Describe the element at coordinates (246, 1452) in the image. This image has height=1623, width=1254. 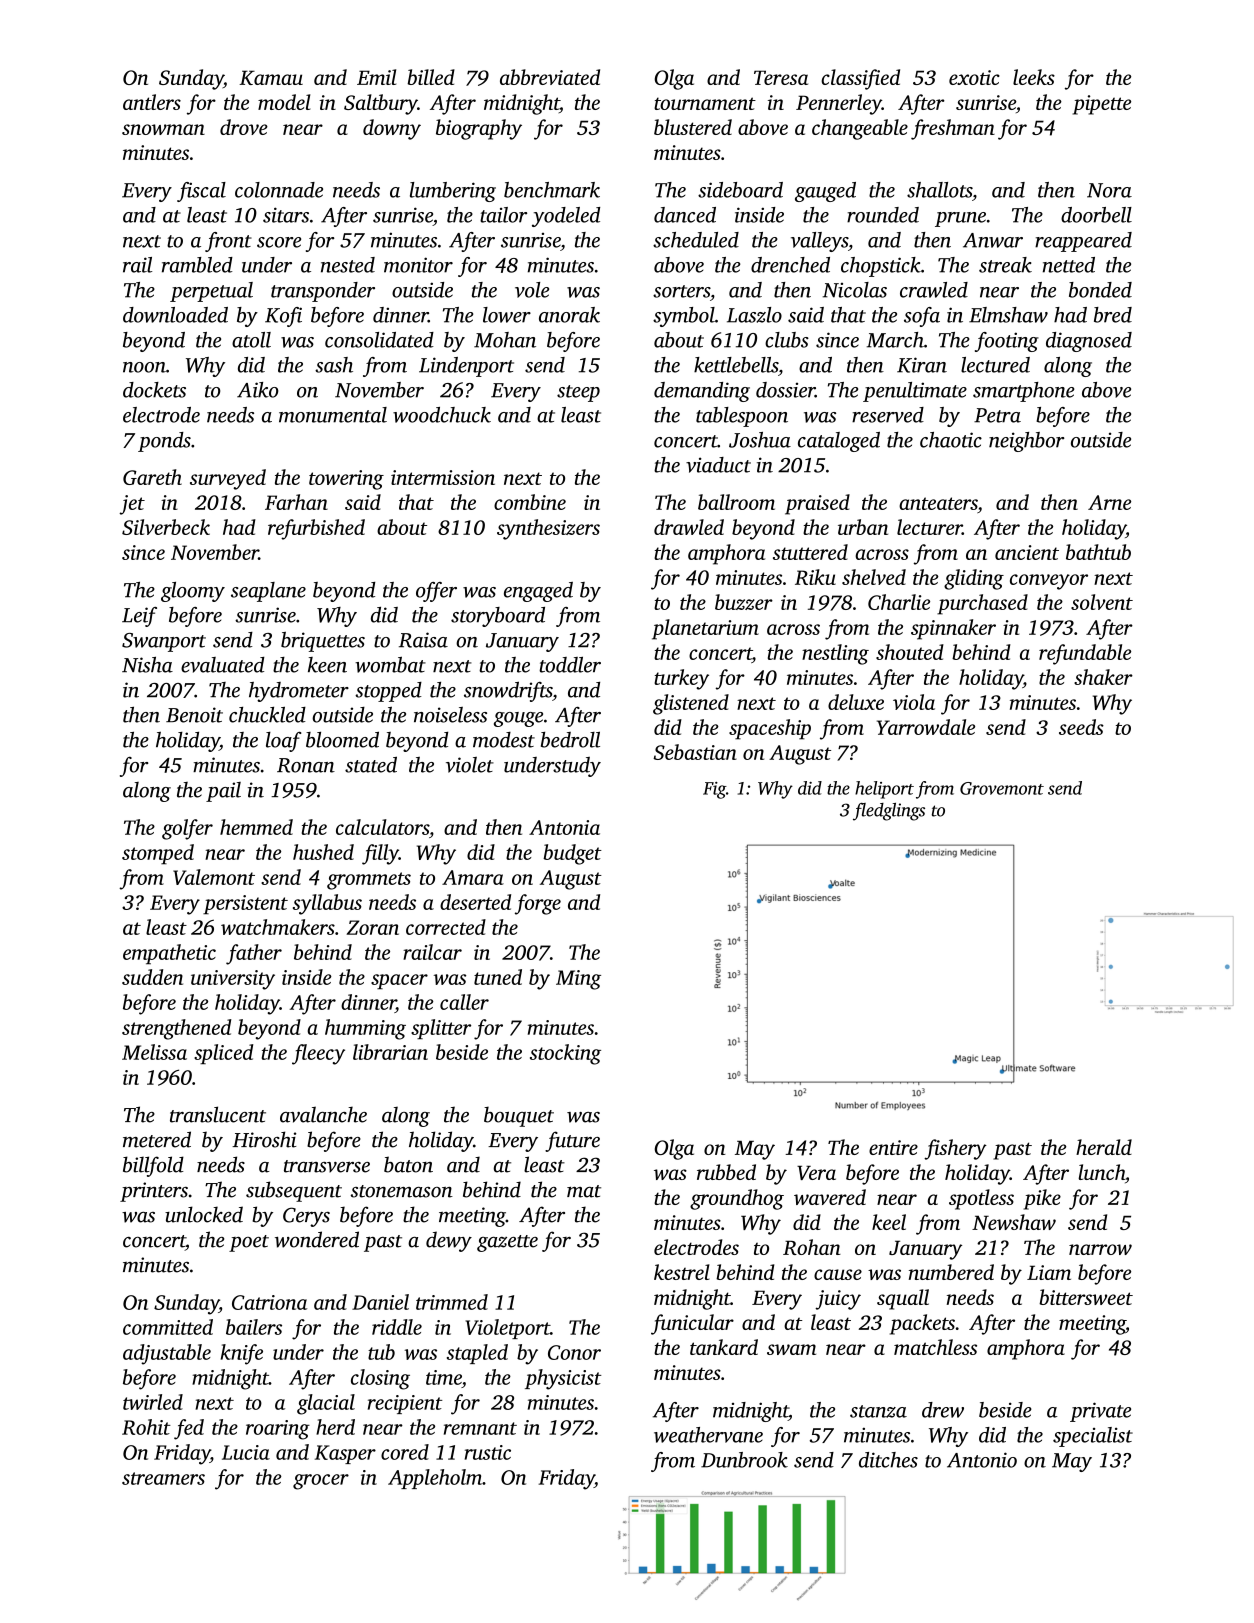
I see `Lucia` at that location.
